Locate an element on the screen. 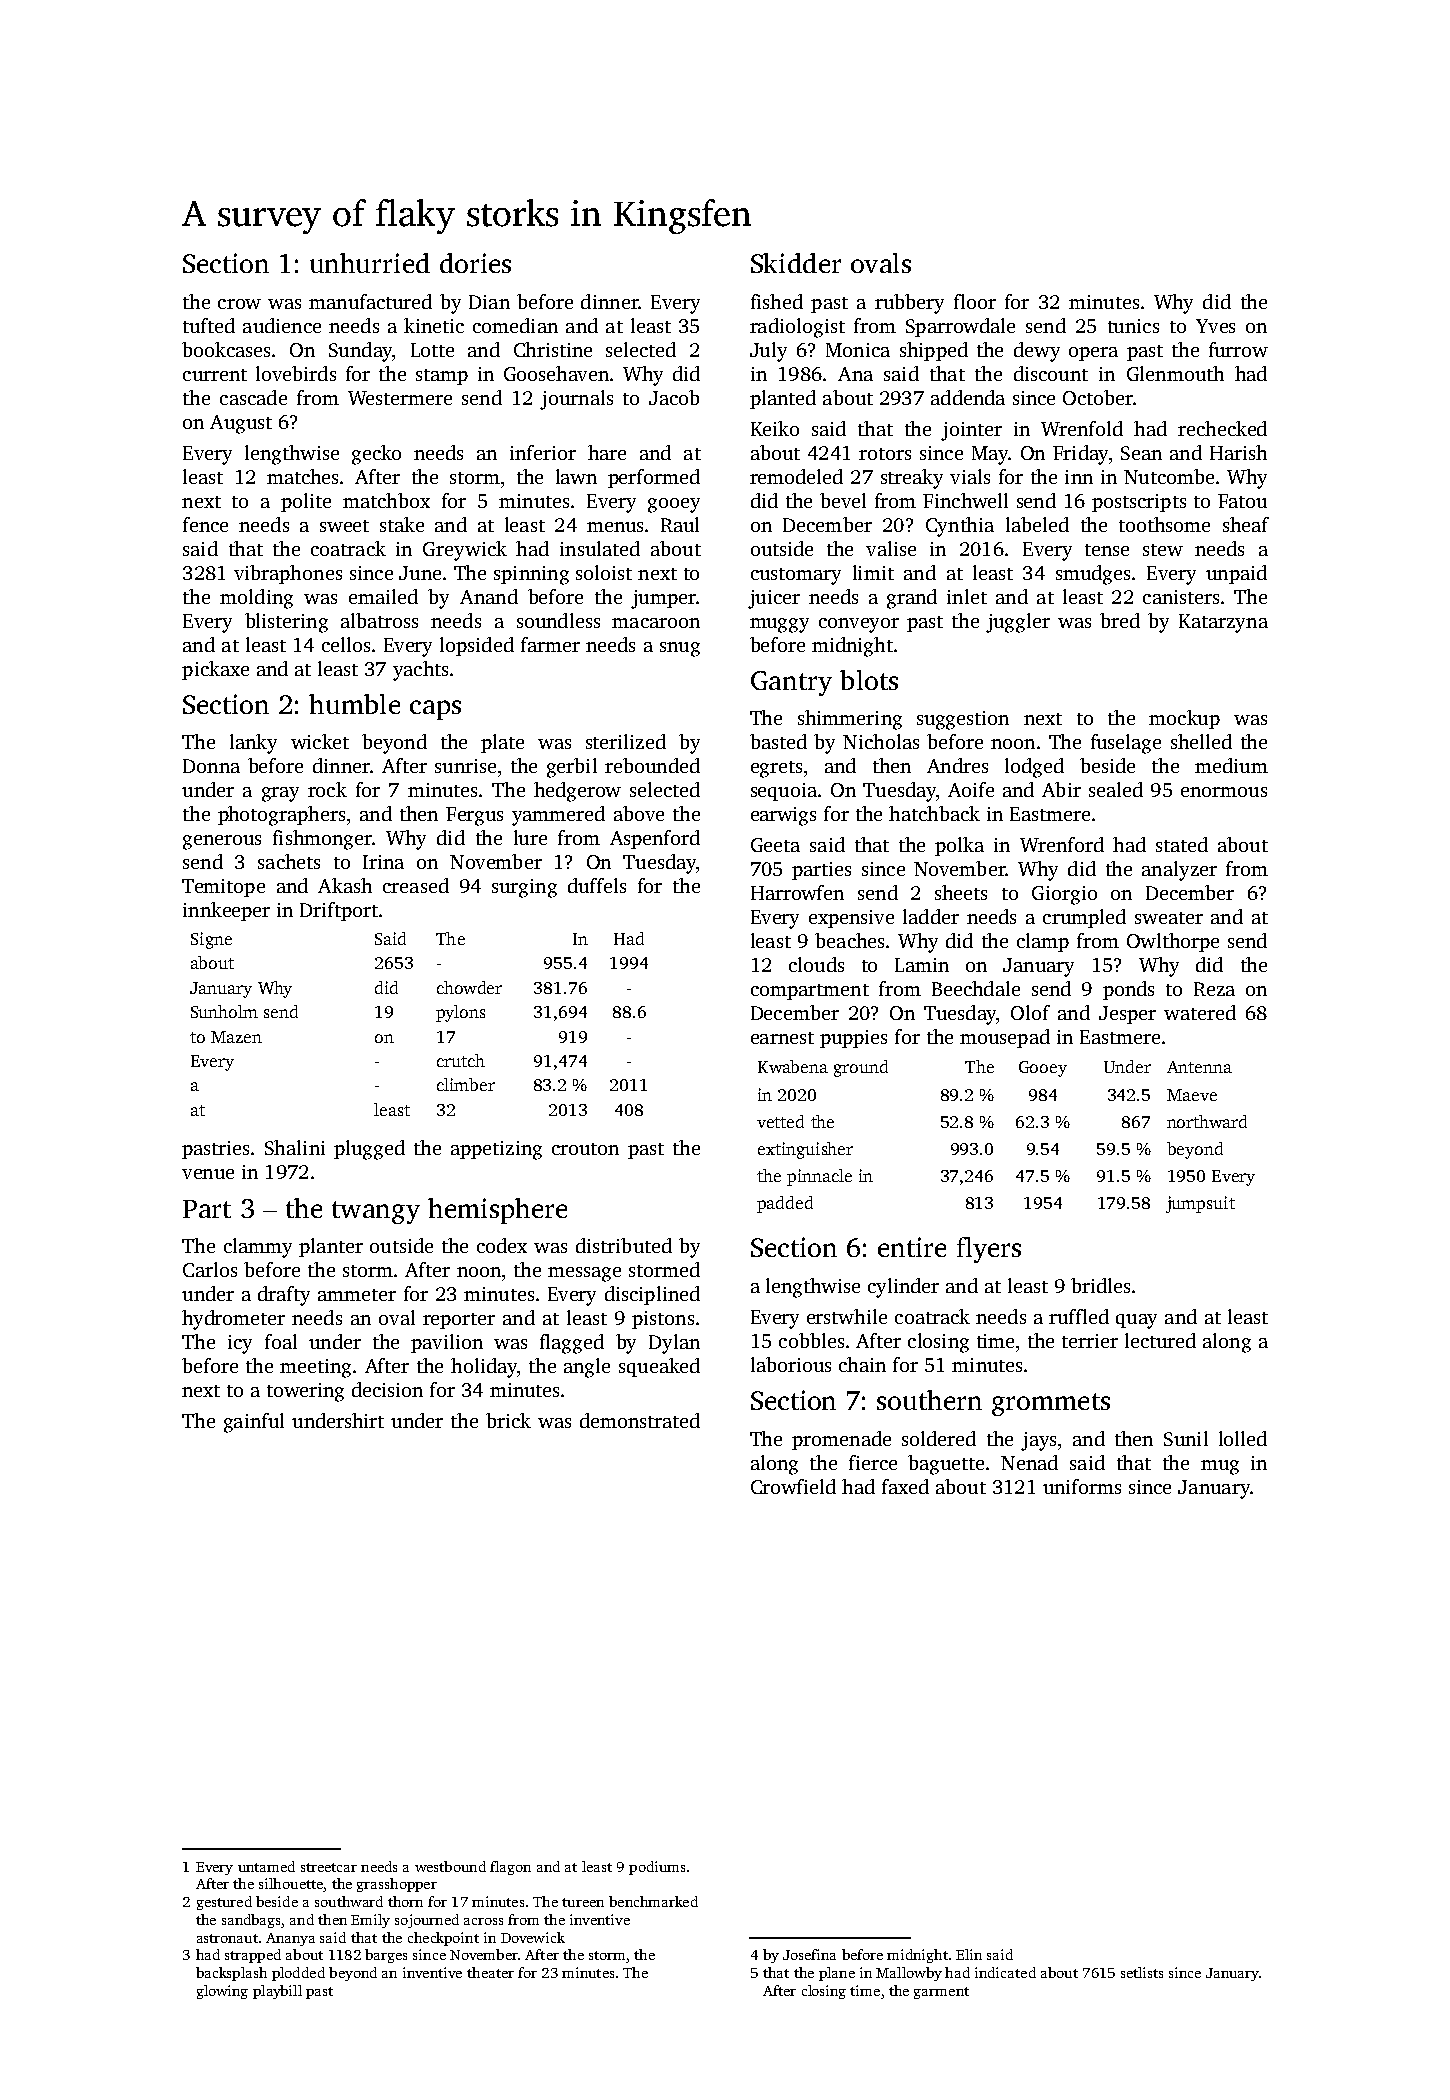 Image resolution: width=1450 pixels, height=2100 pixels. Jacob is located at coordinates (674, 397).
